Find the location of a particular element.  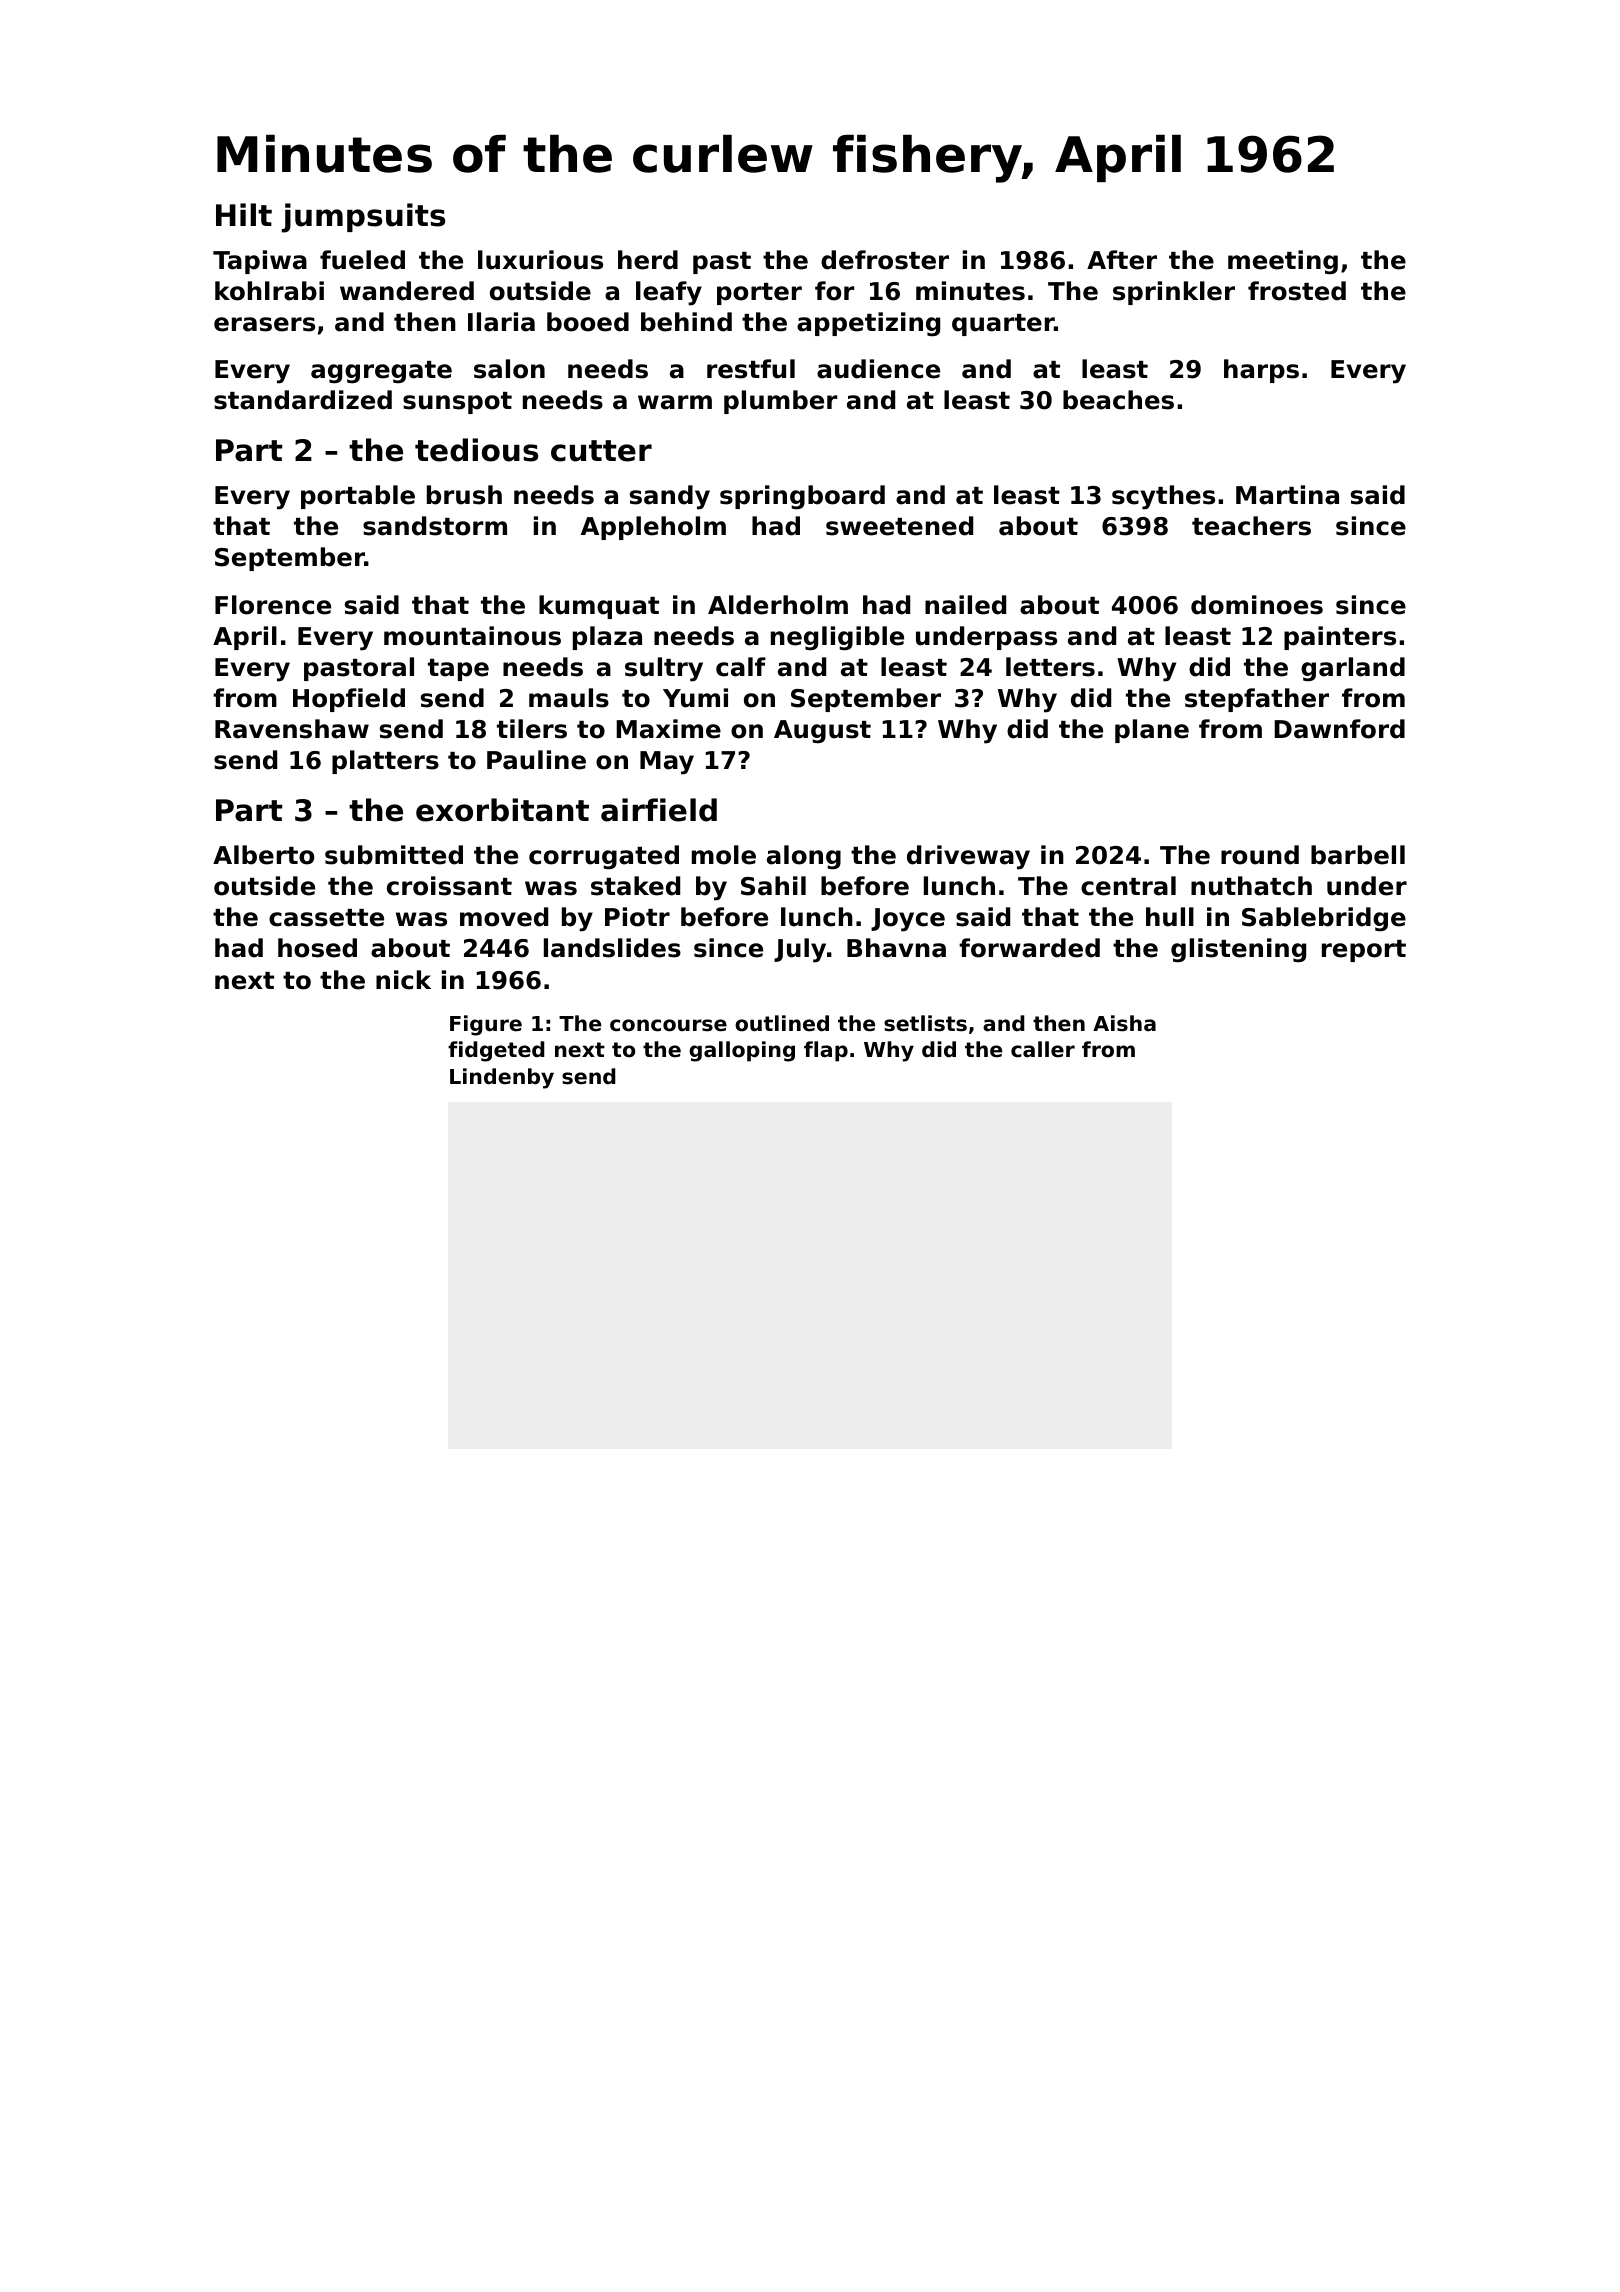

setlists is located at coordinates (925, 1023).
